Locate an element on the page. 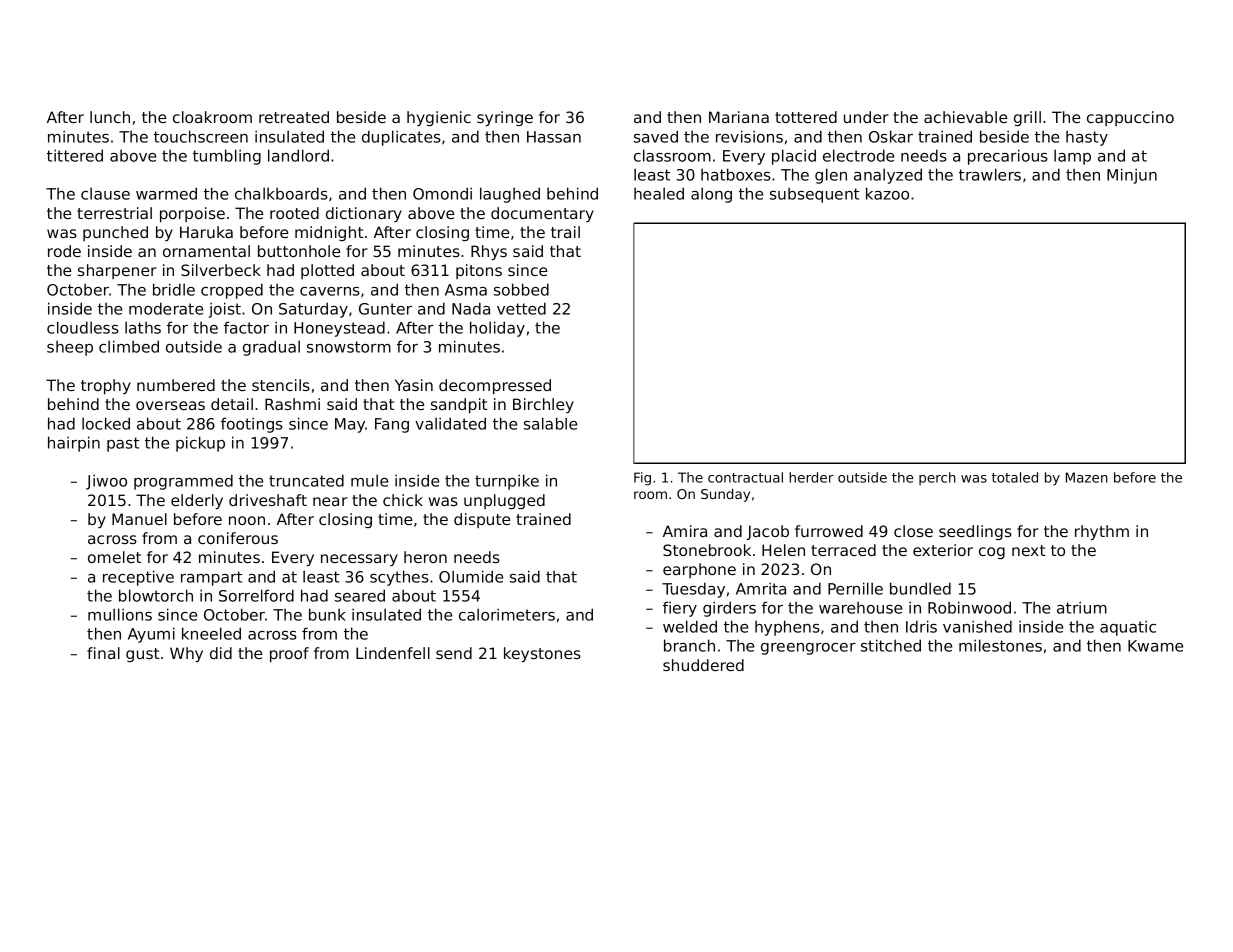 The height and width of the image is (952, 1233). Rhys is located at coordinates (489, 252).
